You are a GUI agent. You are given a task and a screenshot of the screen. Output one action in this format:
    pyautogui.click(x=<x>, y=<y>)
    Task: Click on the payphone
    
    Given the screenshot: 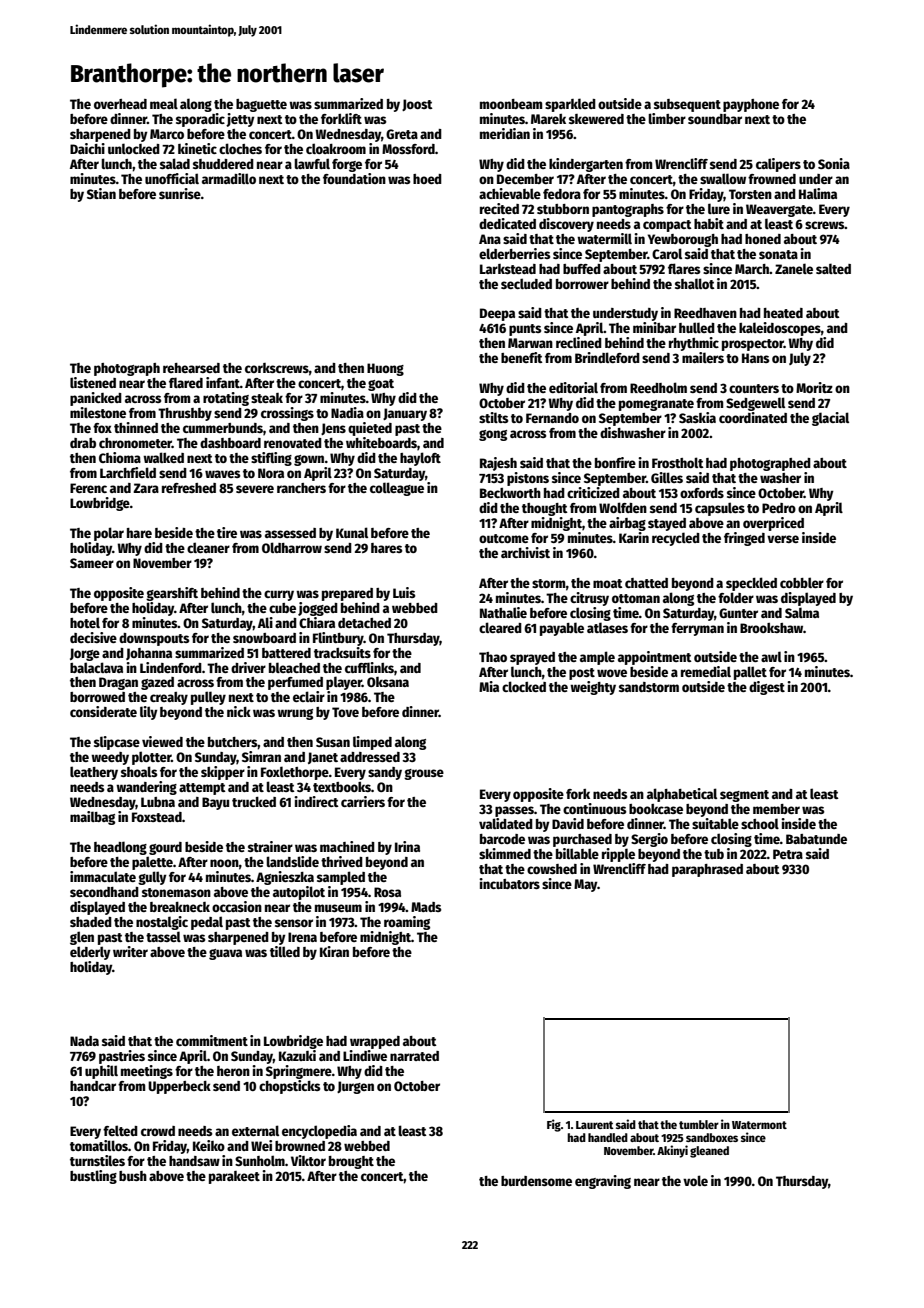 What is the action you would take?
    pyautogui.click(x=751, y=105)
